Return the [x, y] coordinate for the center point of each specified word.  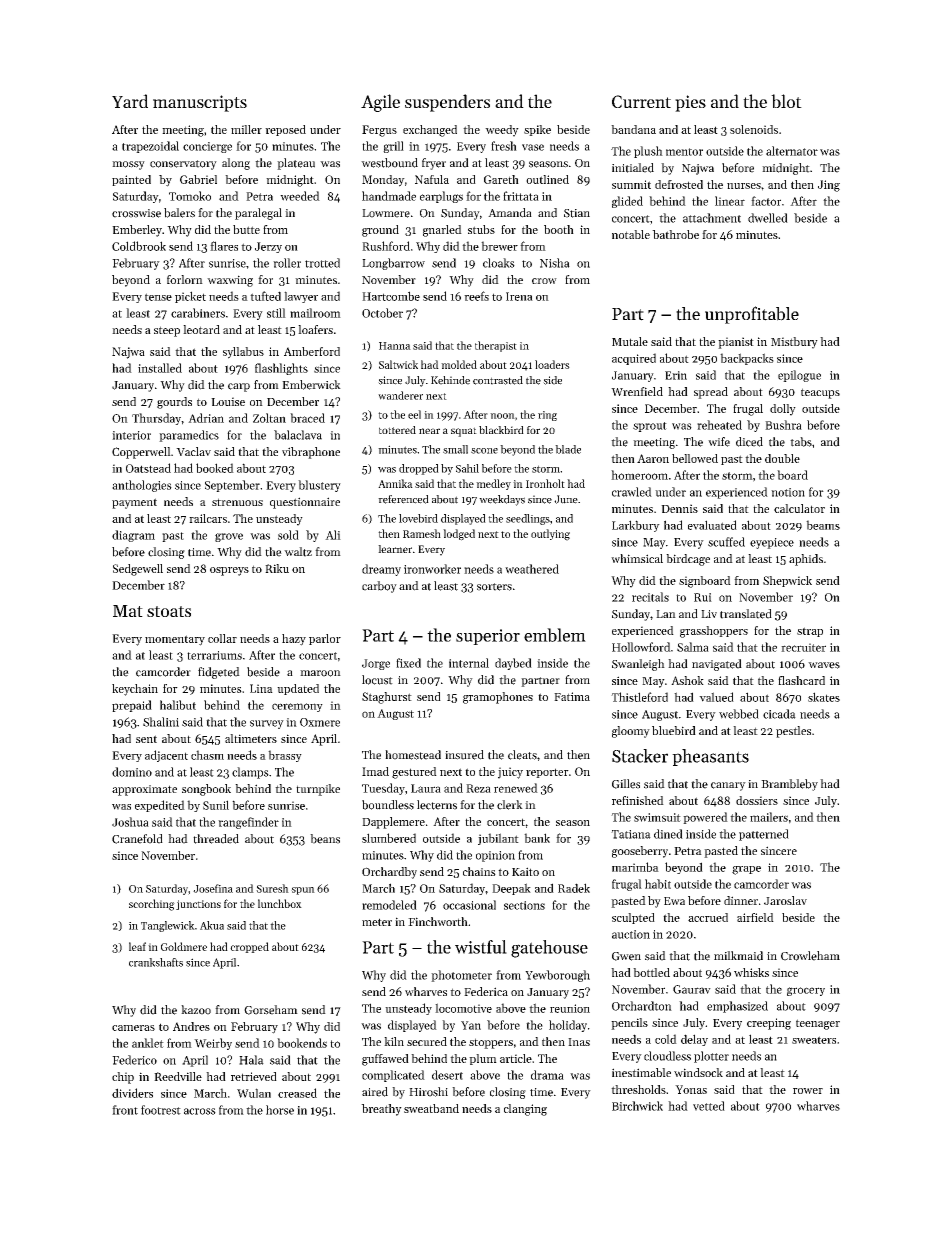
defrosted [679, 184]
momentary [175, 640]
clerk [510, 805]
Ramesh [422, 533]
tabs [801, 442]
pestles [793, 732]
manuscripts [200, 103]
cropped [249, 947]
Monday [383, 181]
